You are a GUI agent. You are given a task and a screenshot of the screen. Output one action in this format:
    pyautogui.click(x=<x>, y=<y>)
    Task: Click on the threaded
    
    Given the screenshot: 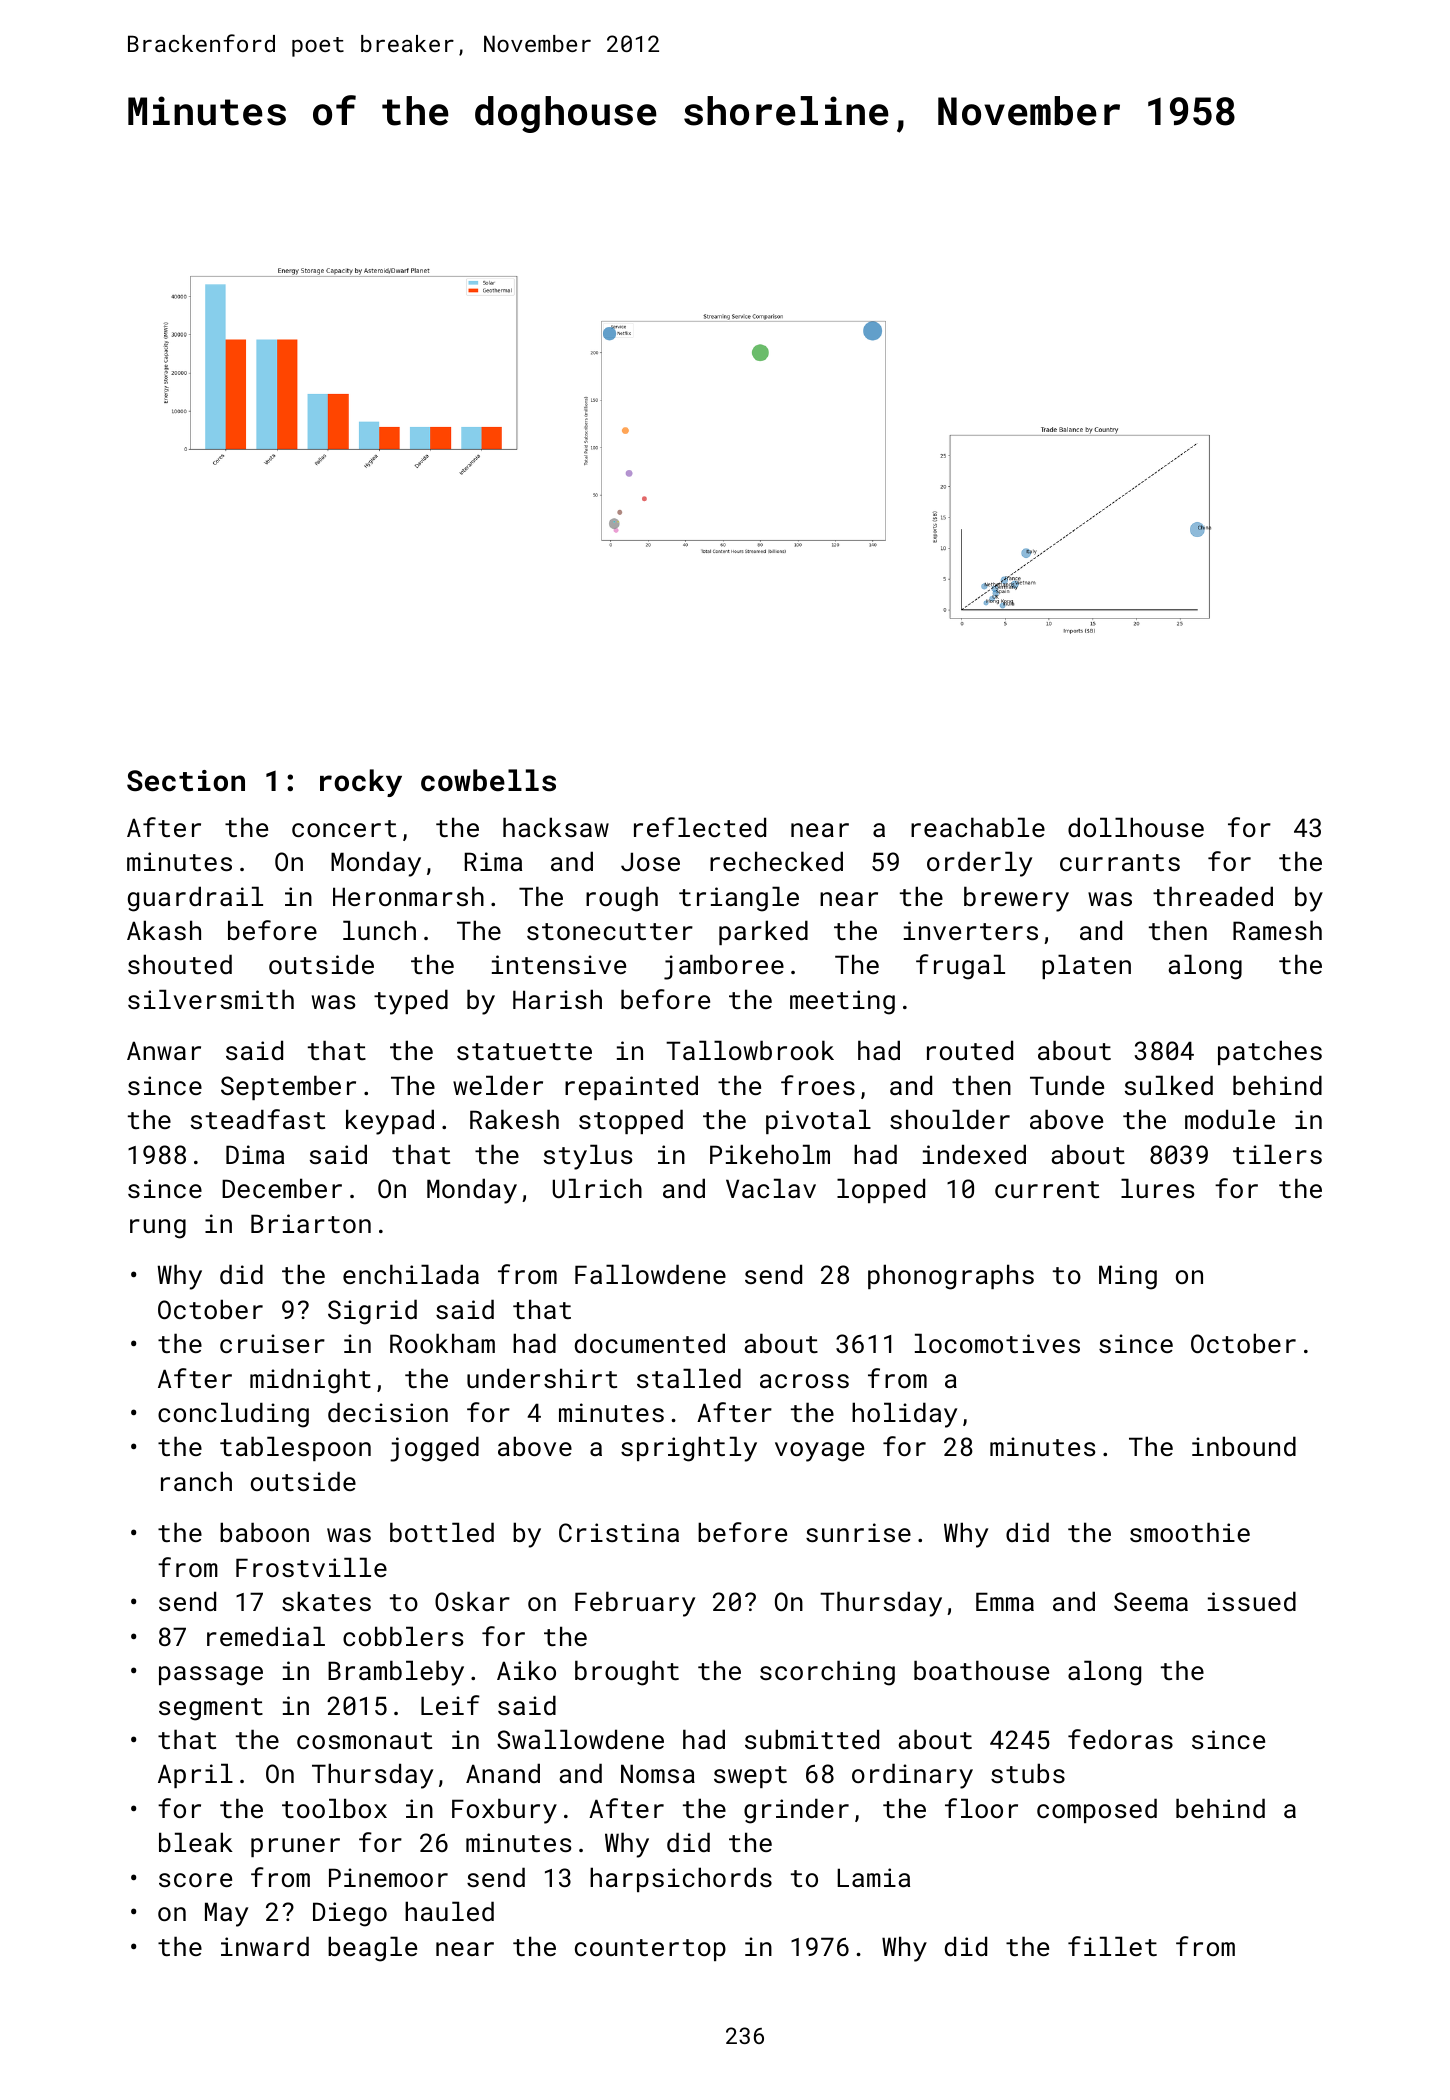 What is the action you would take?
    pyautogui.click(x=1213, y=896)
